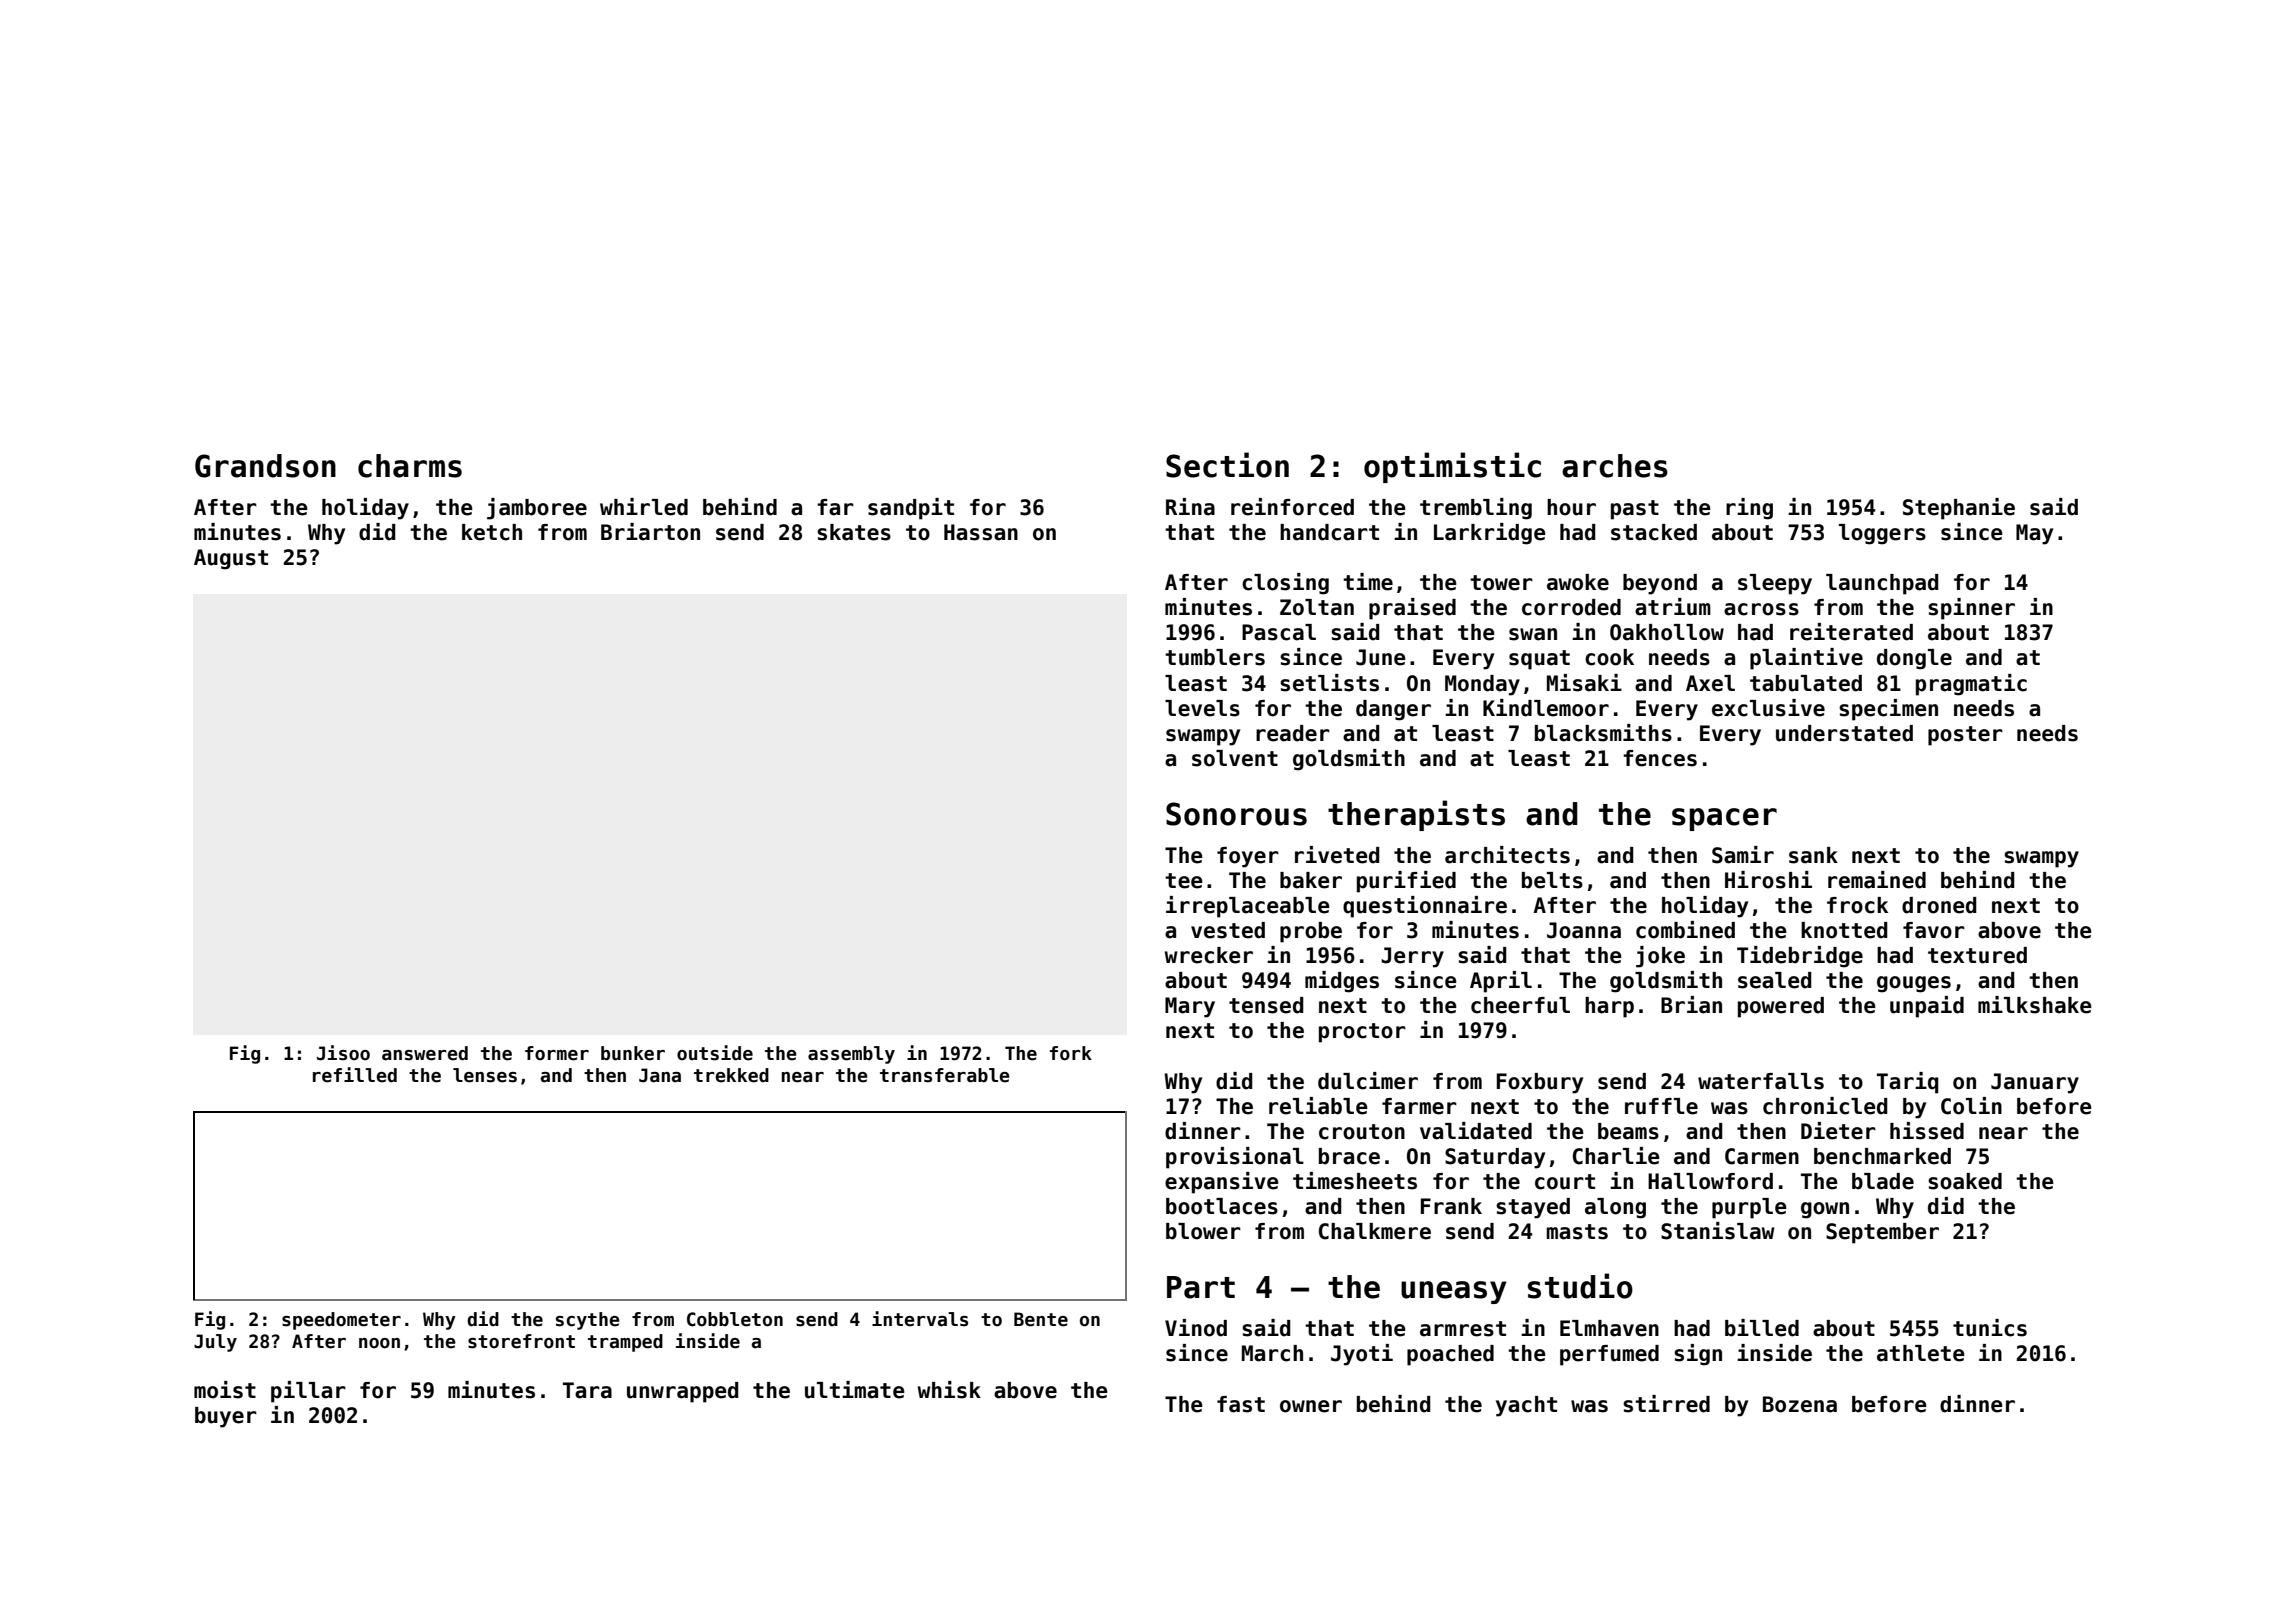 The width and height of the screenshot is (2292, 1620). I want to click on spinner, so click(1971, 609).
